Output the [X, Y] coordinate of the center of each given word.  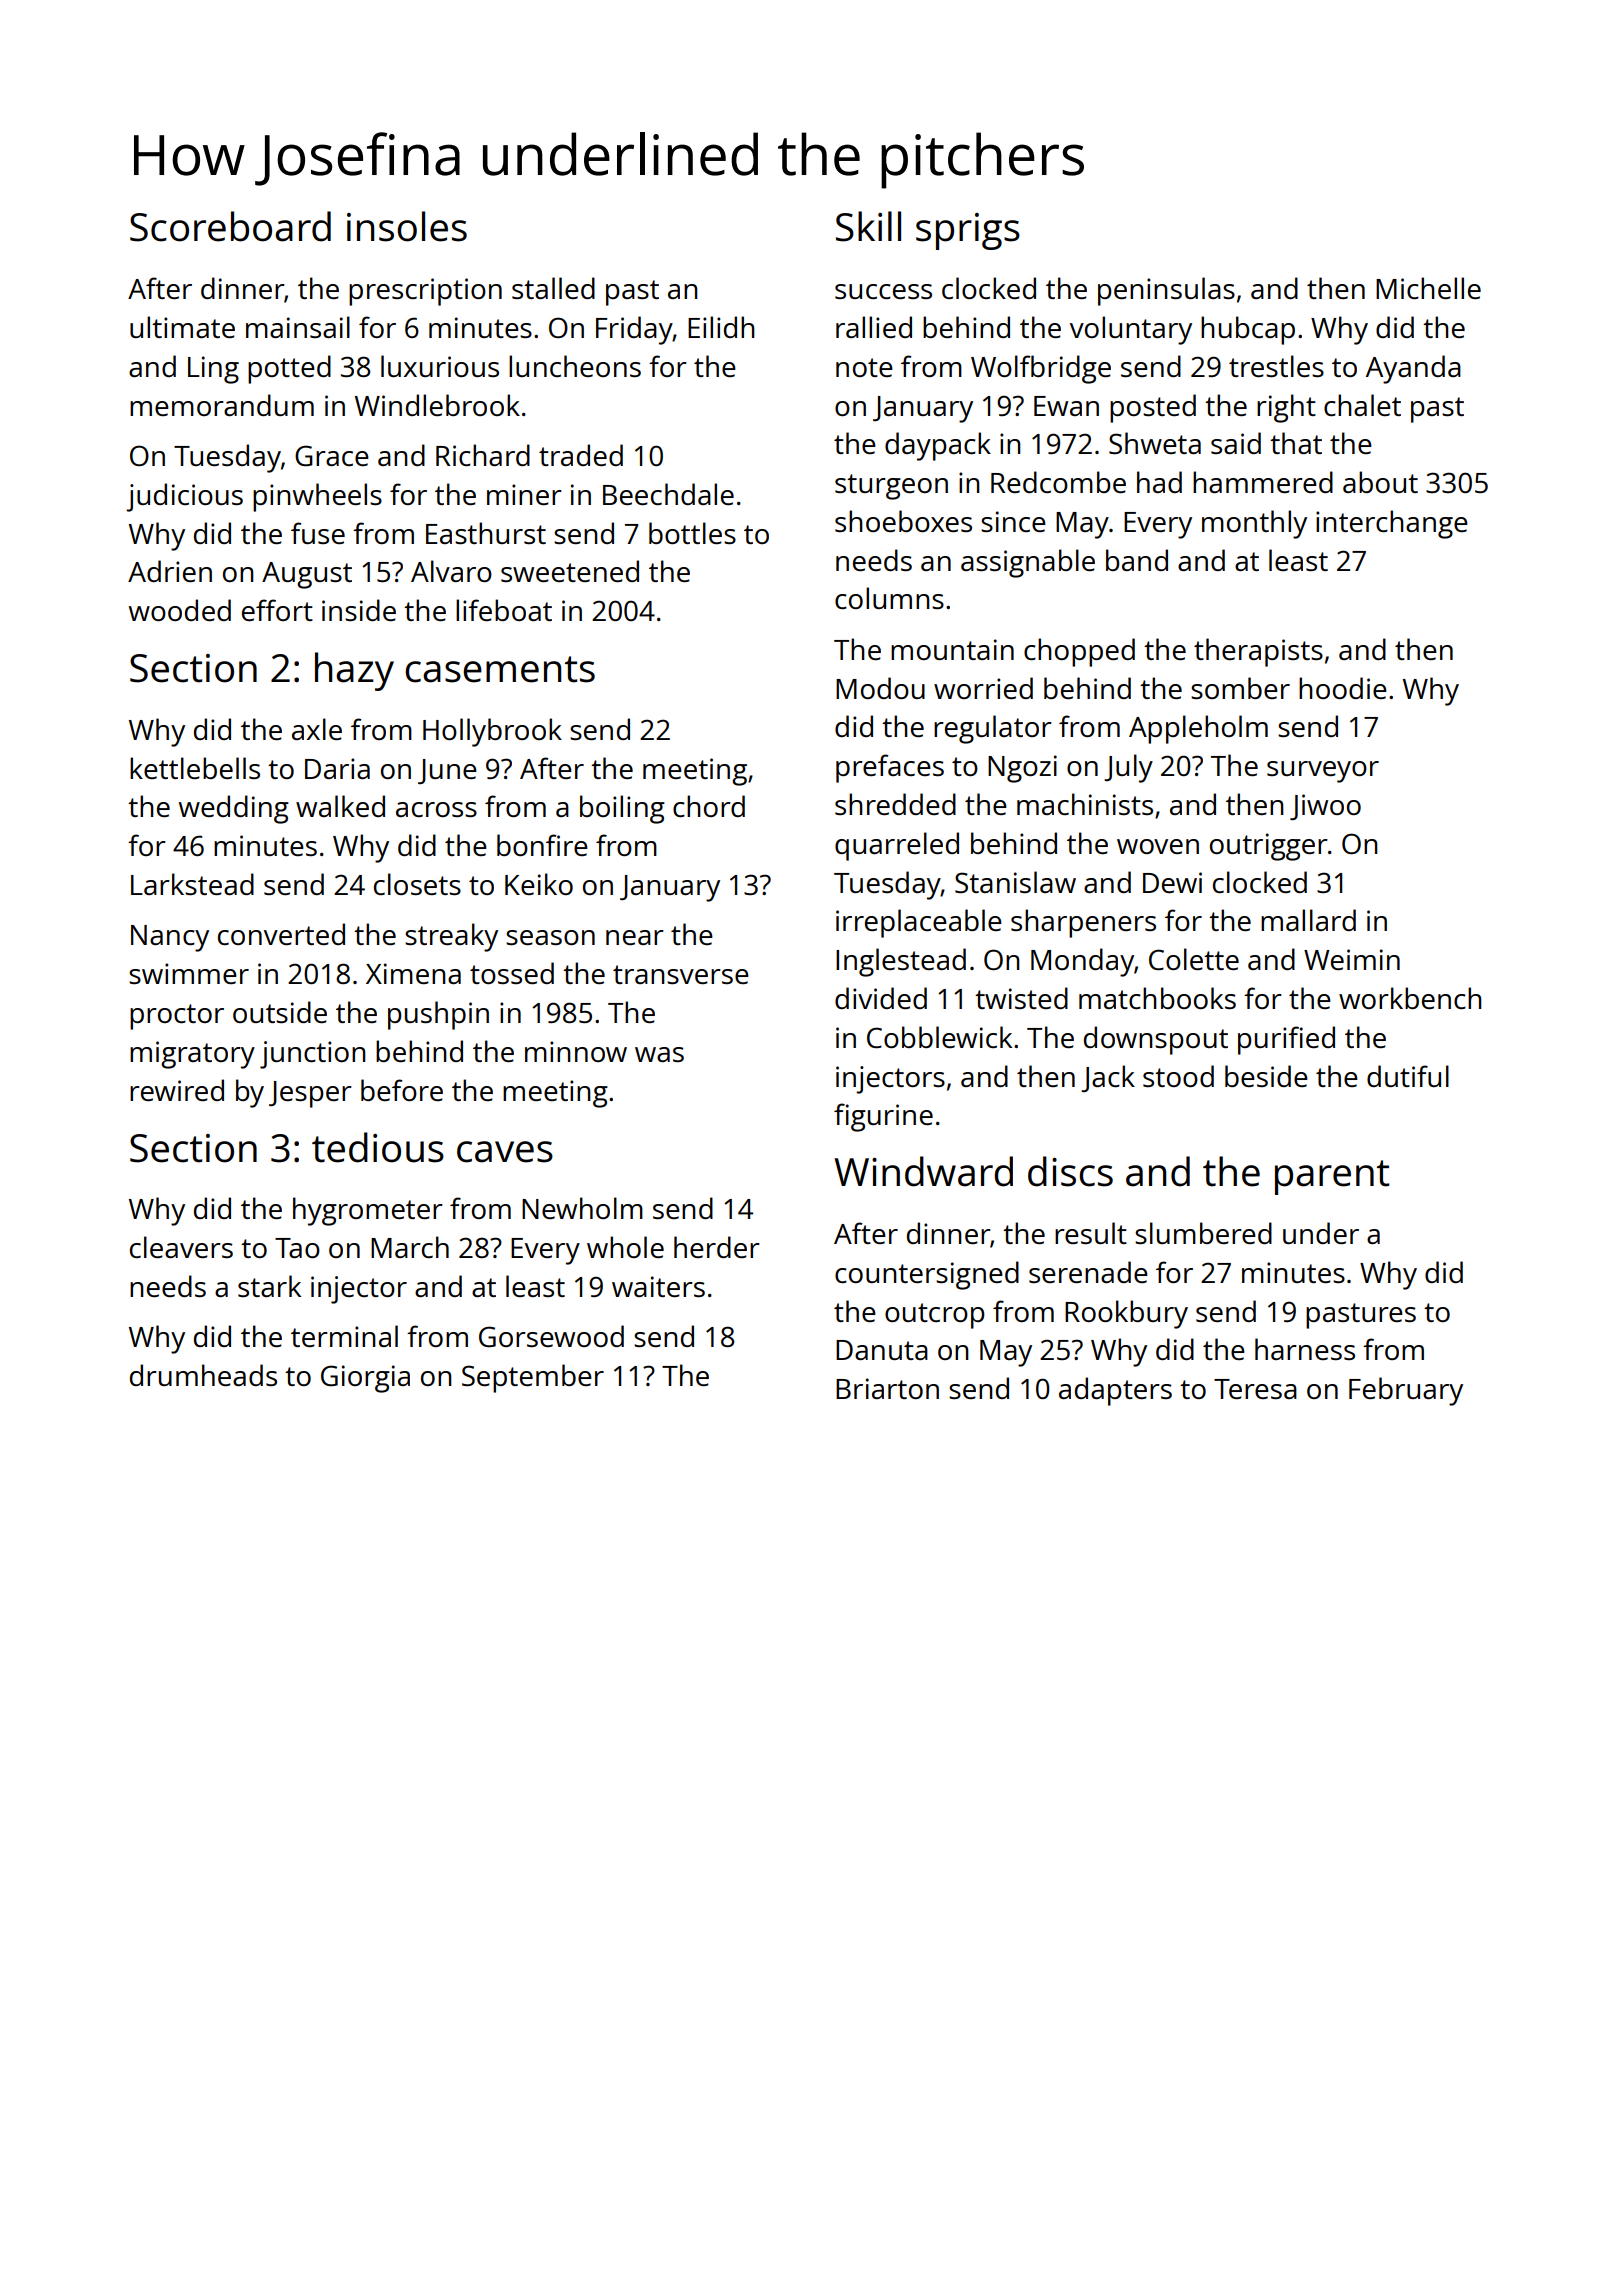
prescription [425, 292]
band [1137, 560]
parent [1332, 1177]
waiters [658, 1286]
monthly [1254, 524]
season [550, 937]
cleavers [181, 1247]
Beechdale [668, 494]
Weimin [1352, 959]
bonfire [542, 845]
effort [277, 610]
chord [709, 806]
